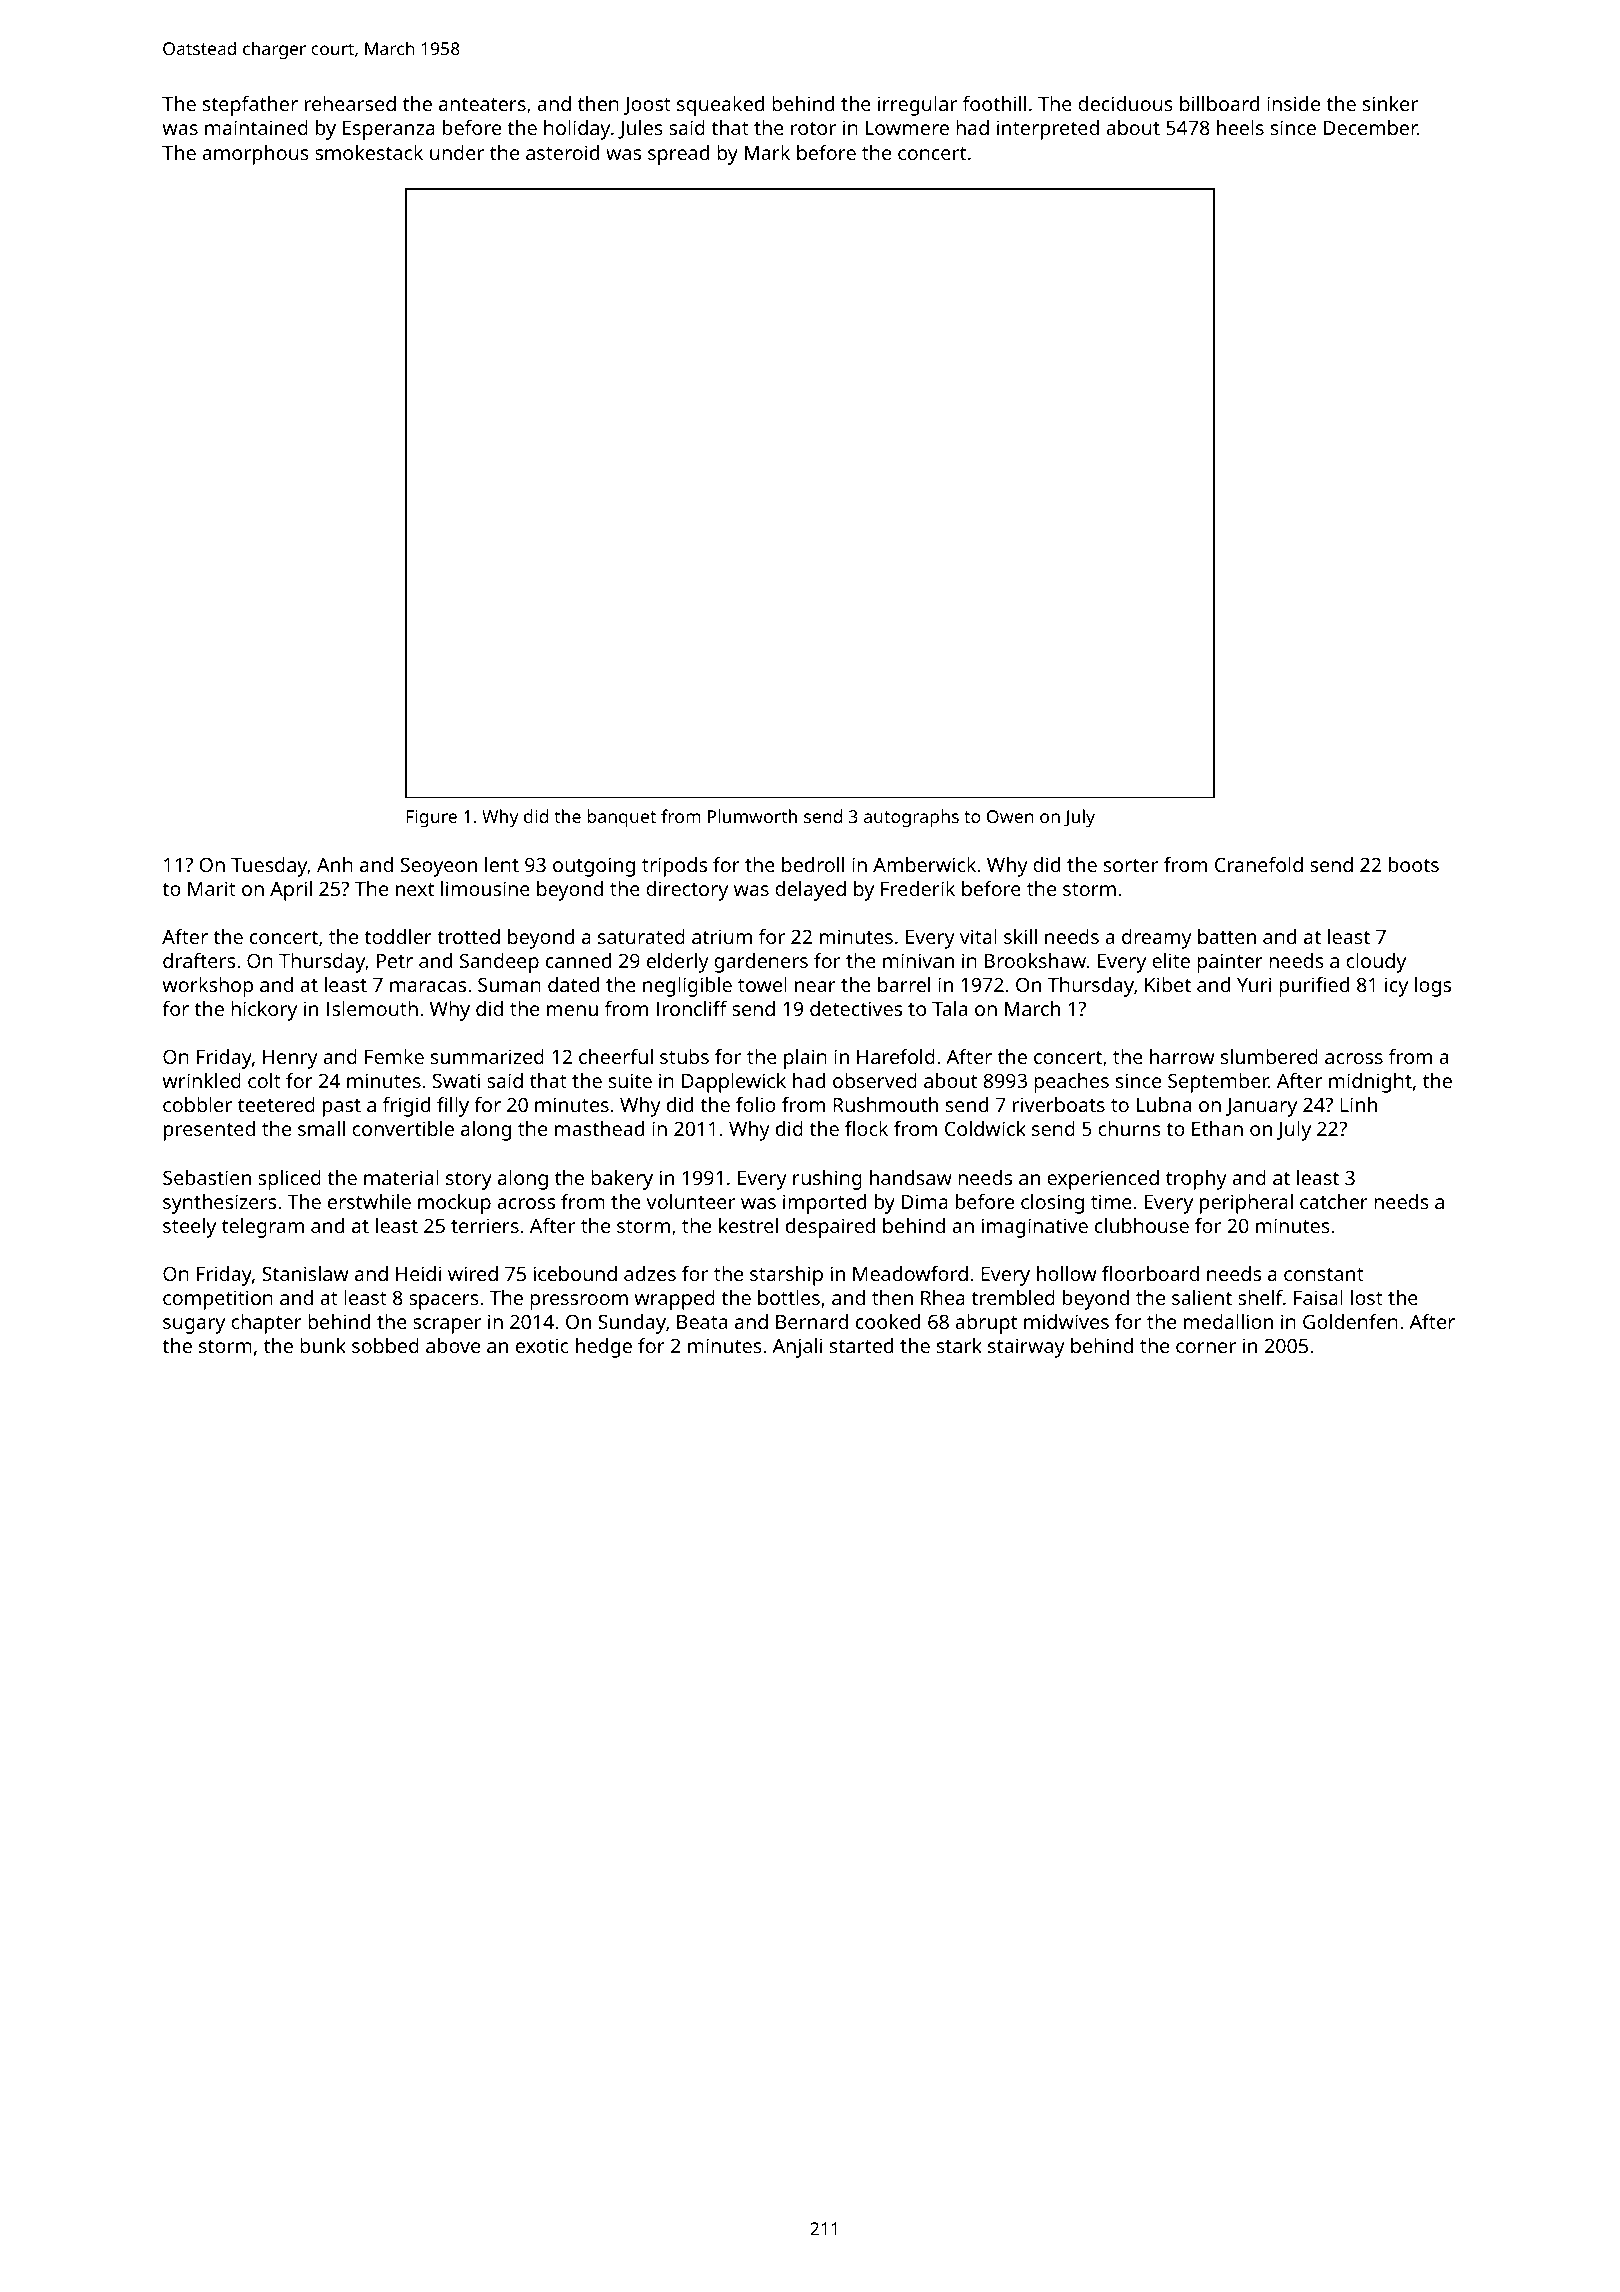  I want to click on purified, so click(1314, 987).
